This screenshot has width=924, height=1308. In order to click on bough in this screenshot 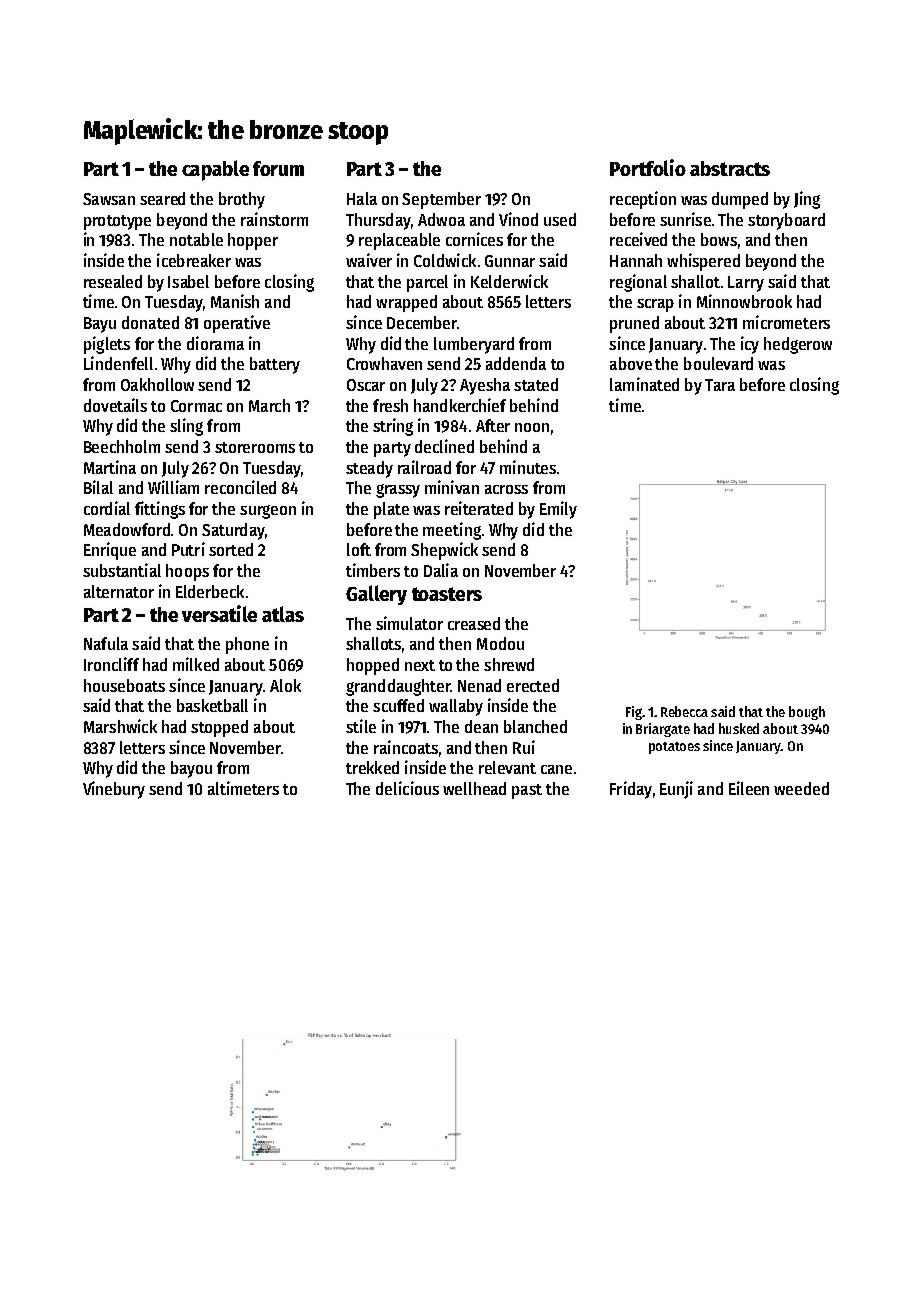, I will do `click(807, 713)`.
